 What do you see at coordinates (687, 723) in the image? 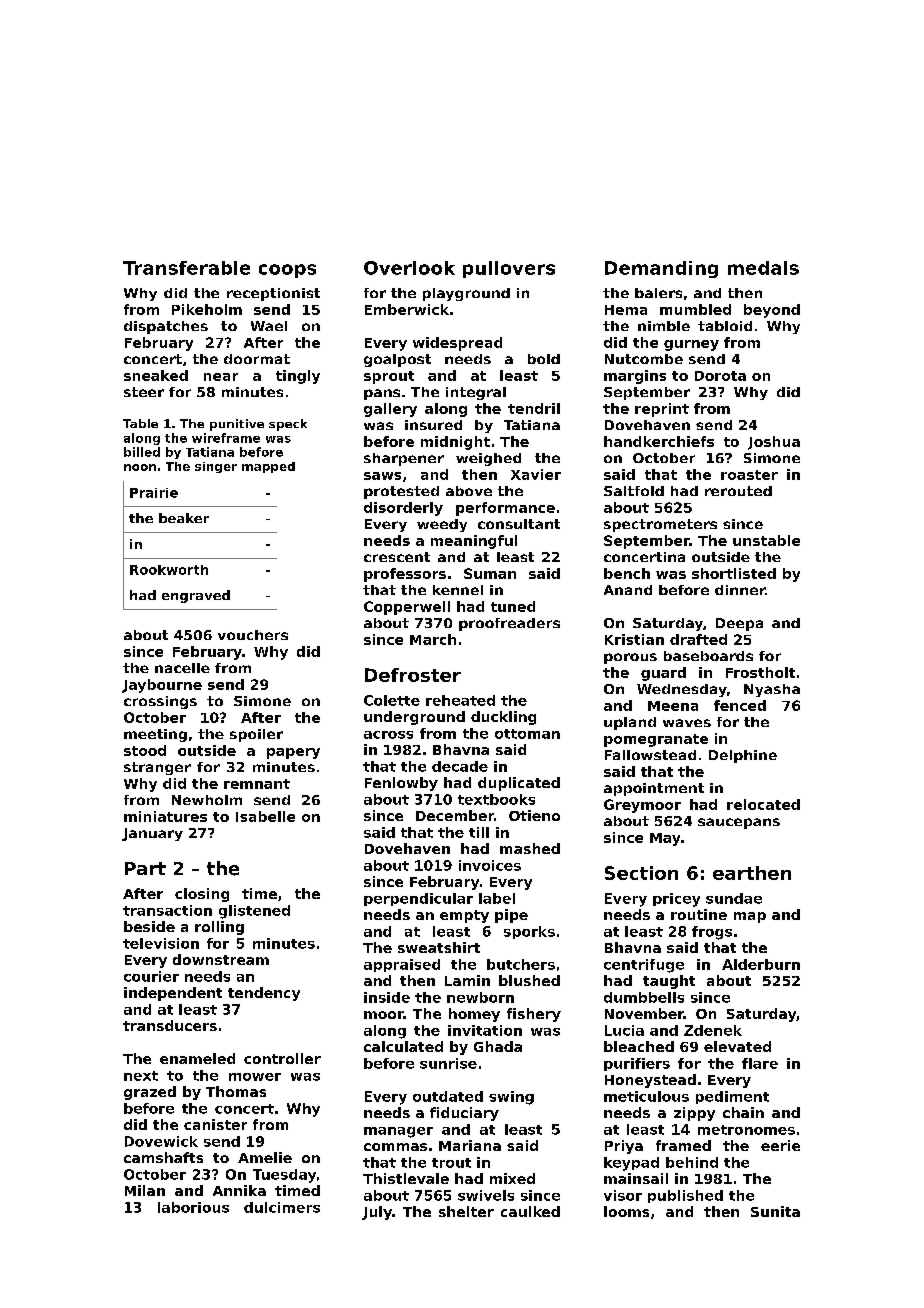
I see `waves` at bounding box center [687, 723].
